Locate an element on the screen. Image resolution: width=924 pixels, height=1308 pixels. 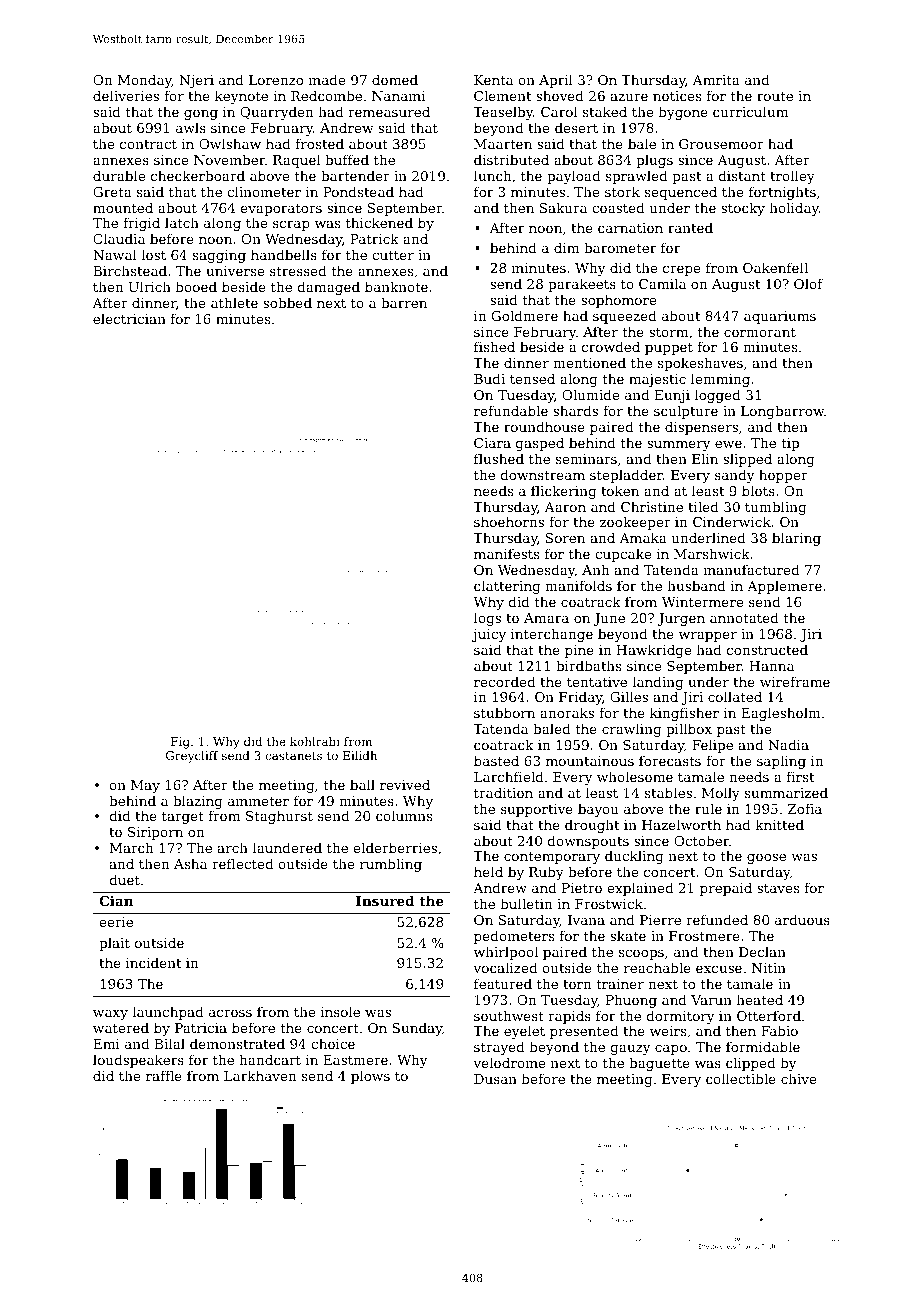
Olof is located at coordinates (808, 283).
